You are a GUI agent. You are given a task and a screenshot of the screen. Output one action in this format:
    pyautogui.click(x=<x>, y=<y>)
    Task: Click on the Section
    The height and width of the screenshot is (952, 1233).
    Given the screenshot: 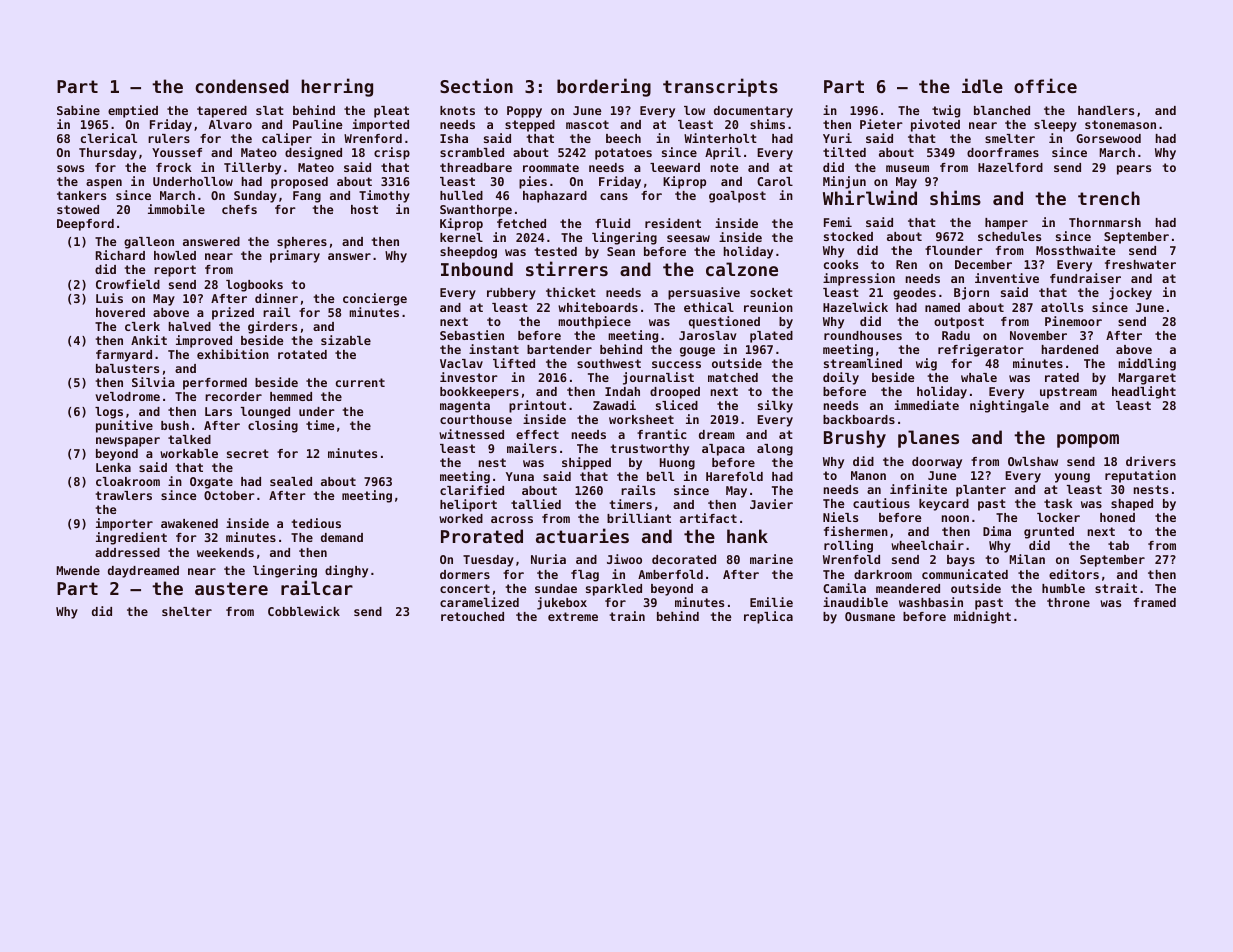 What is the action you would take?
    pyautogui.click(x=476, y=85)
